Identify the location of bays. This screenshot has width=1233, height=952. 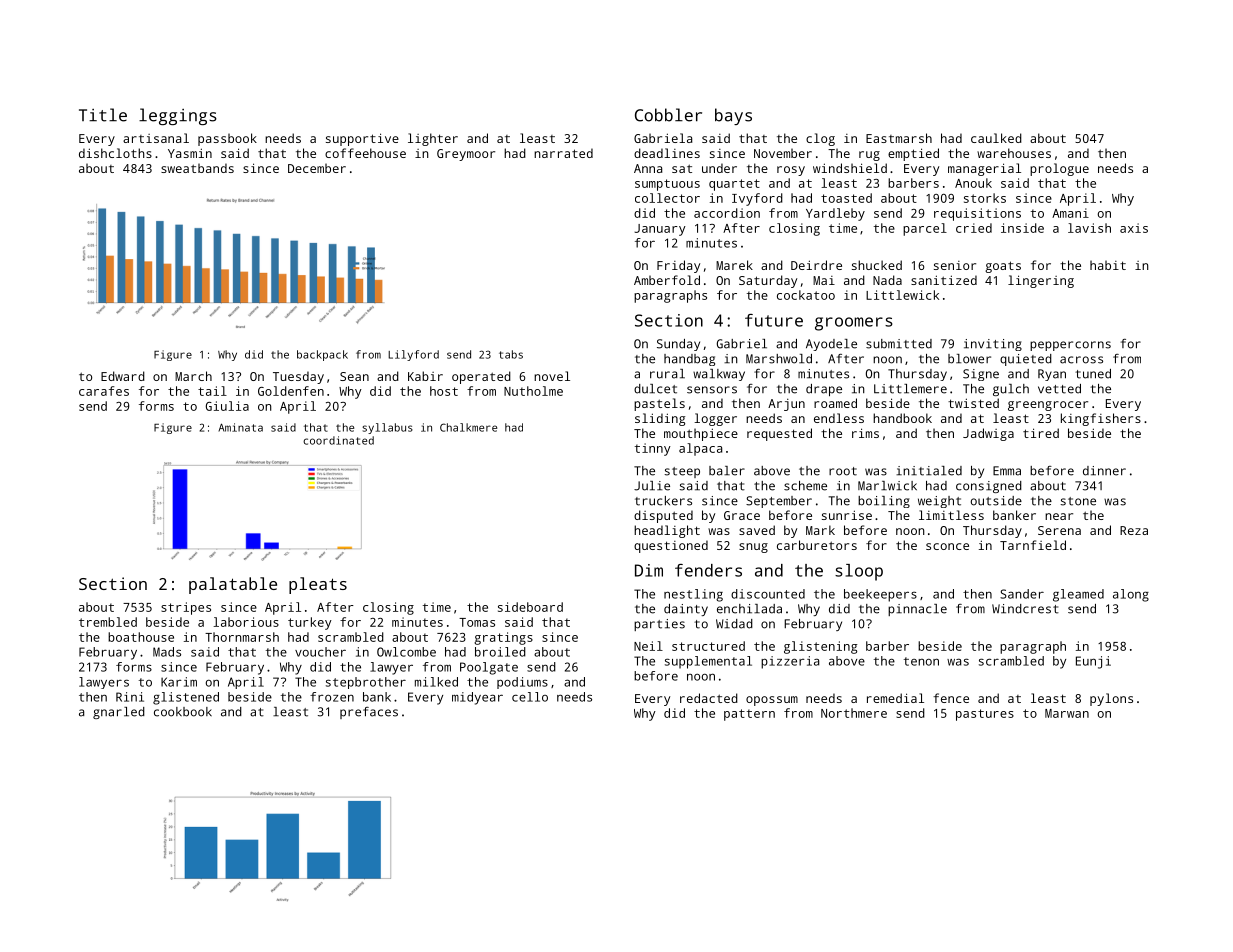
(733, 116).
